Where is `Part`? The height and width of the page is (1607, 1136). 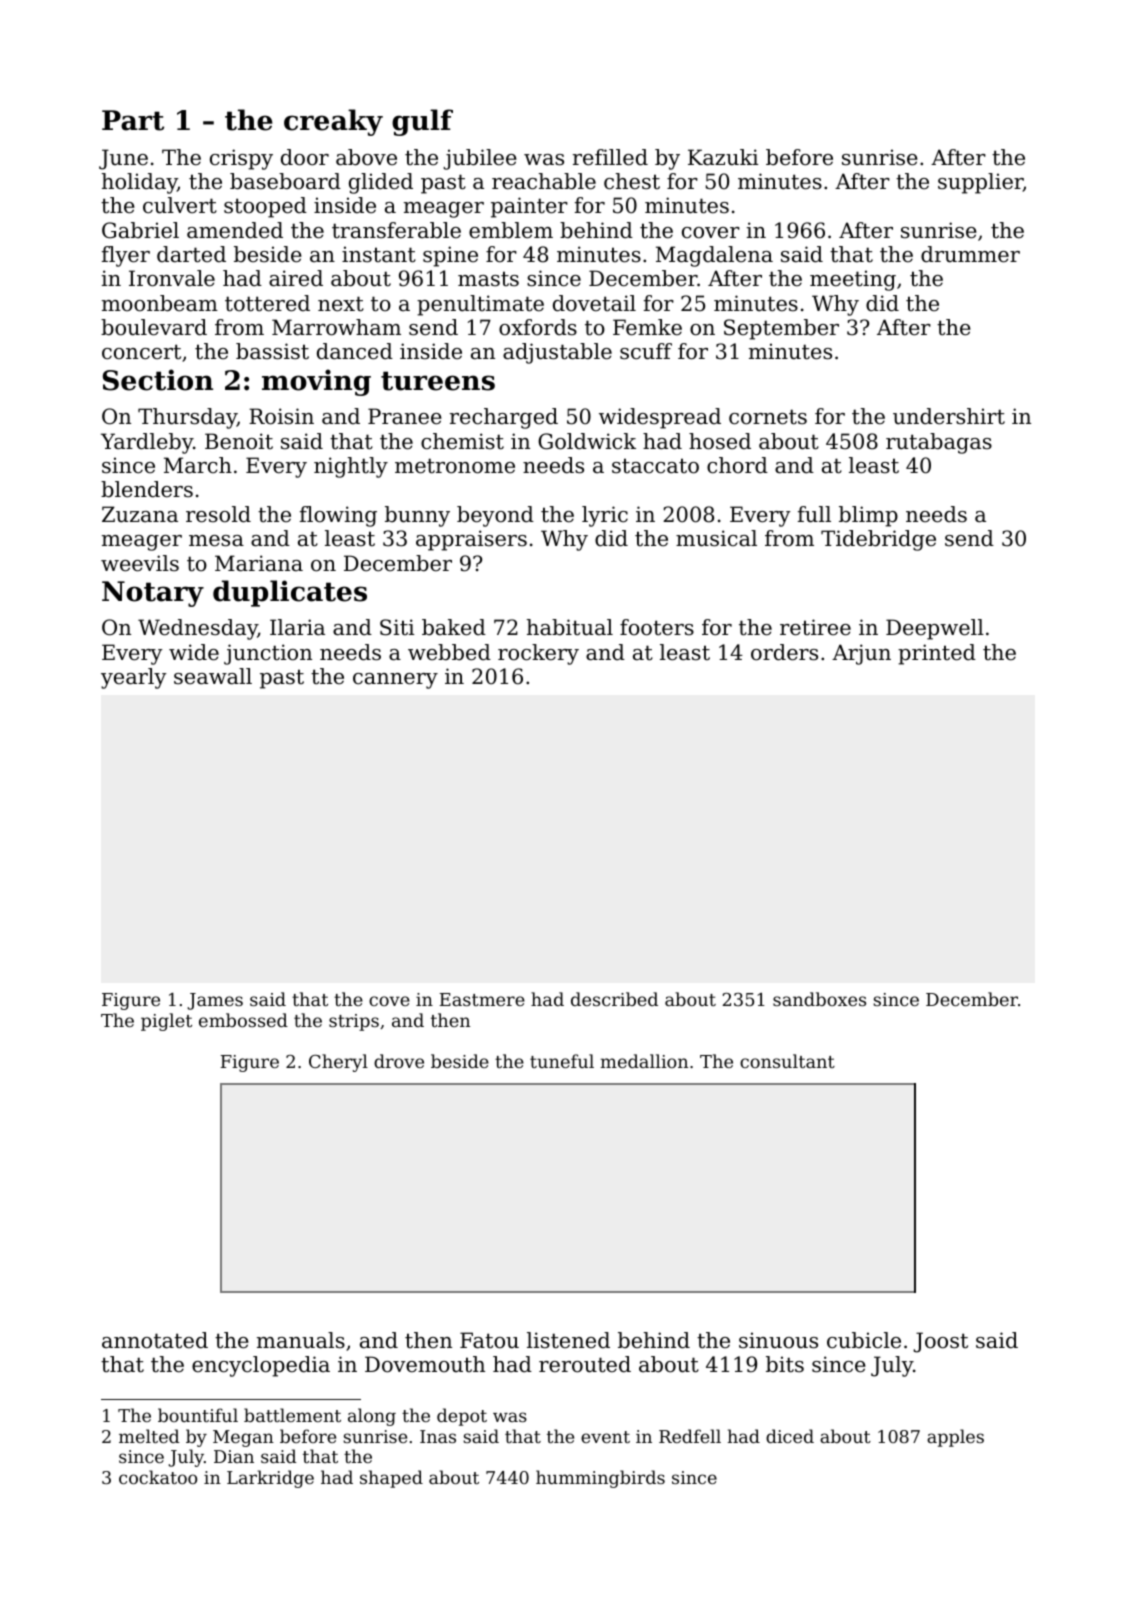 Part is located at coordinates (133, 120).
